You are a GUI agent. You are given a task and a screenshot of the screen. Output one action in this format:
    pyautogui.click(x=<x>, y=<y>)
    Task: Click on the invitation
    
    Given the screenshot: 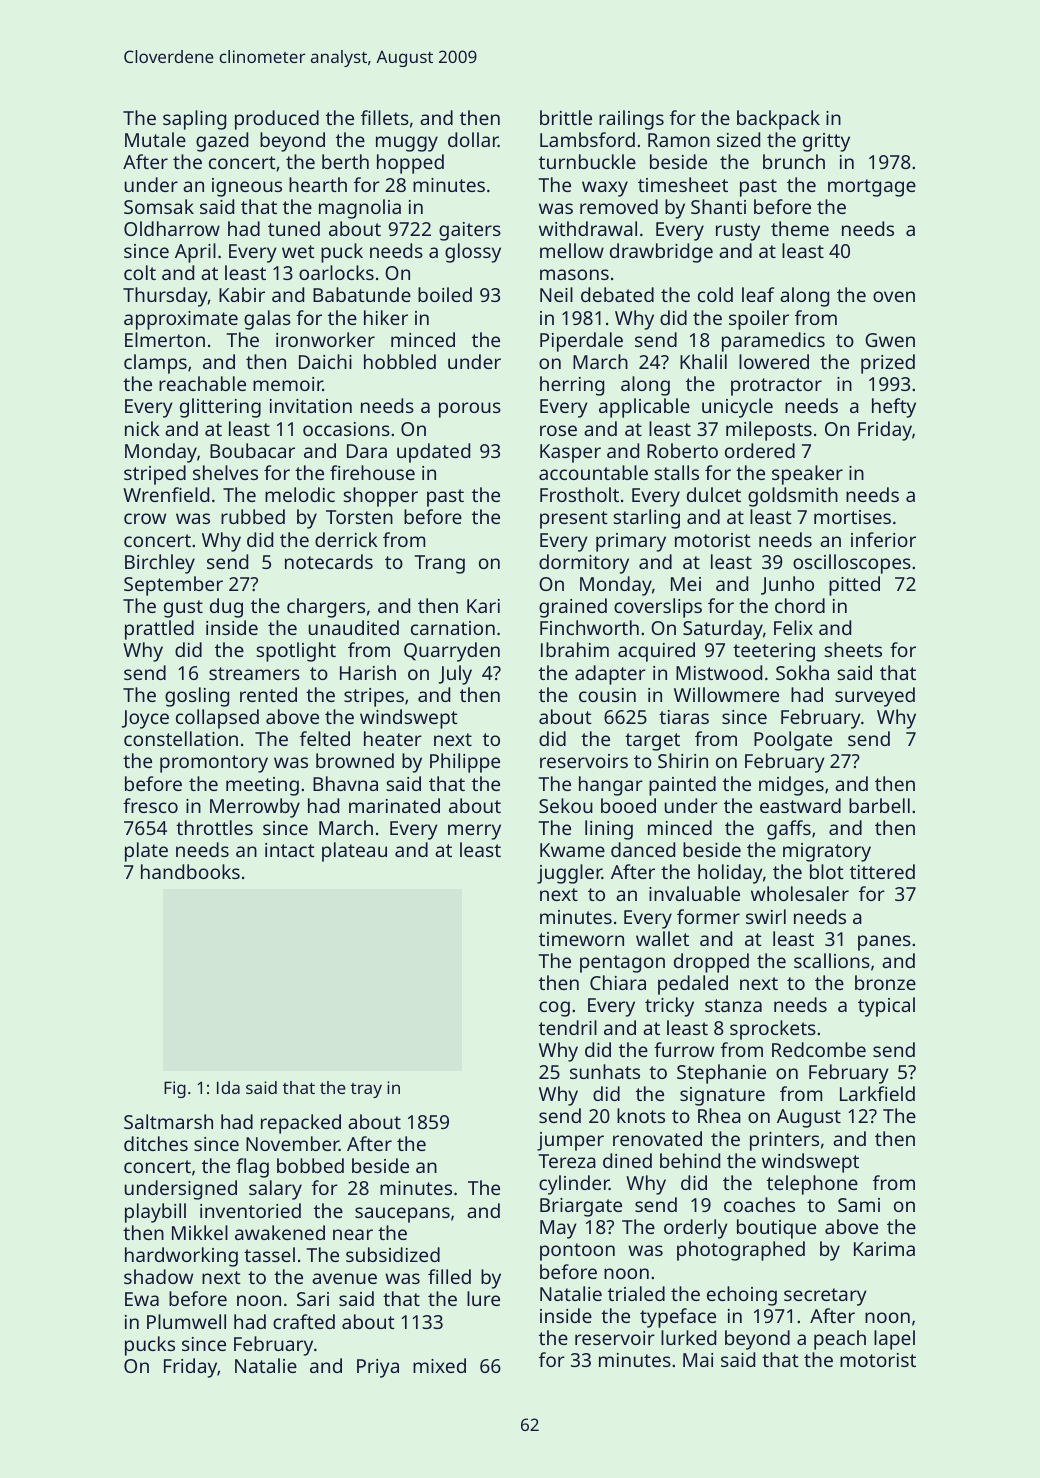 What is the action you would take?
    pyautogui.click(x=311, y=406)
